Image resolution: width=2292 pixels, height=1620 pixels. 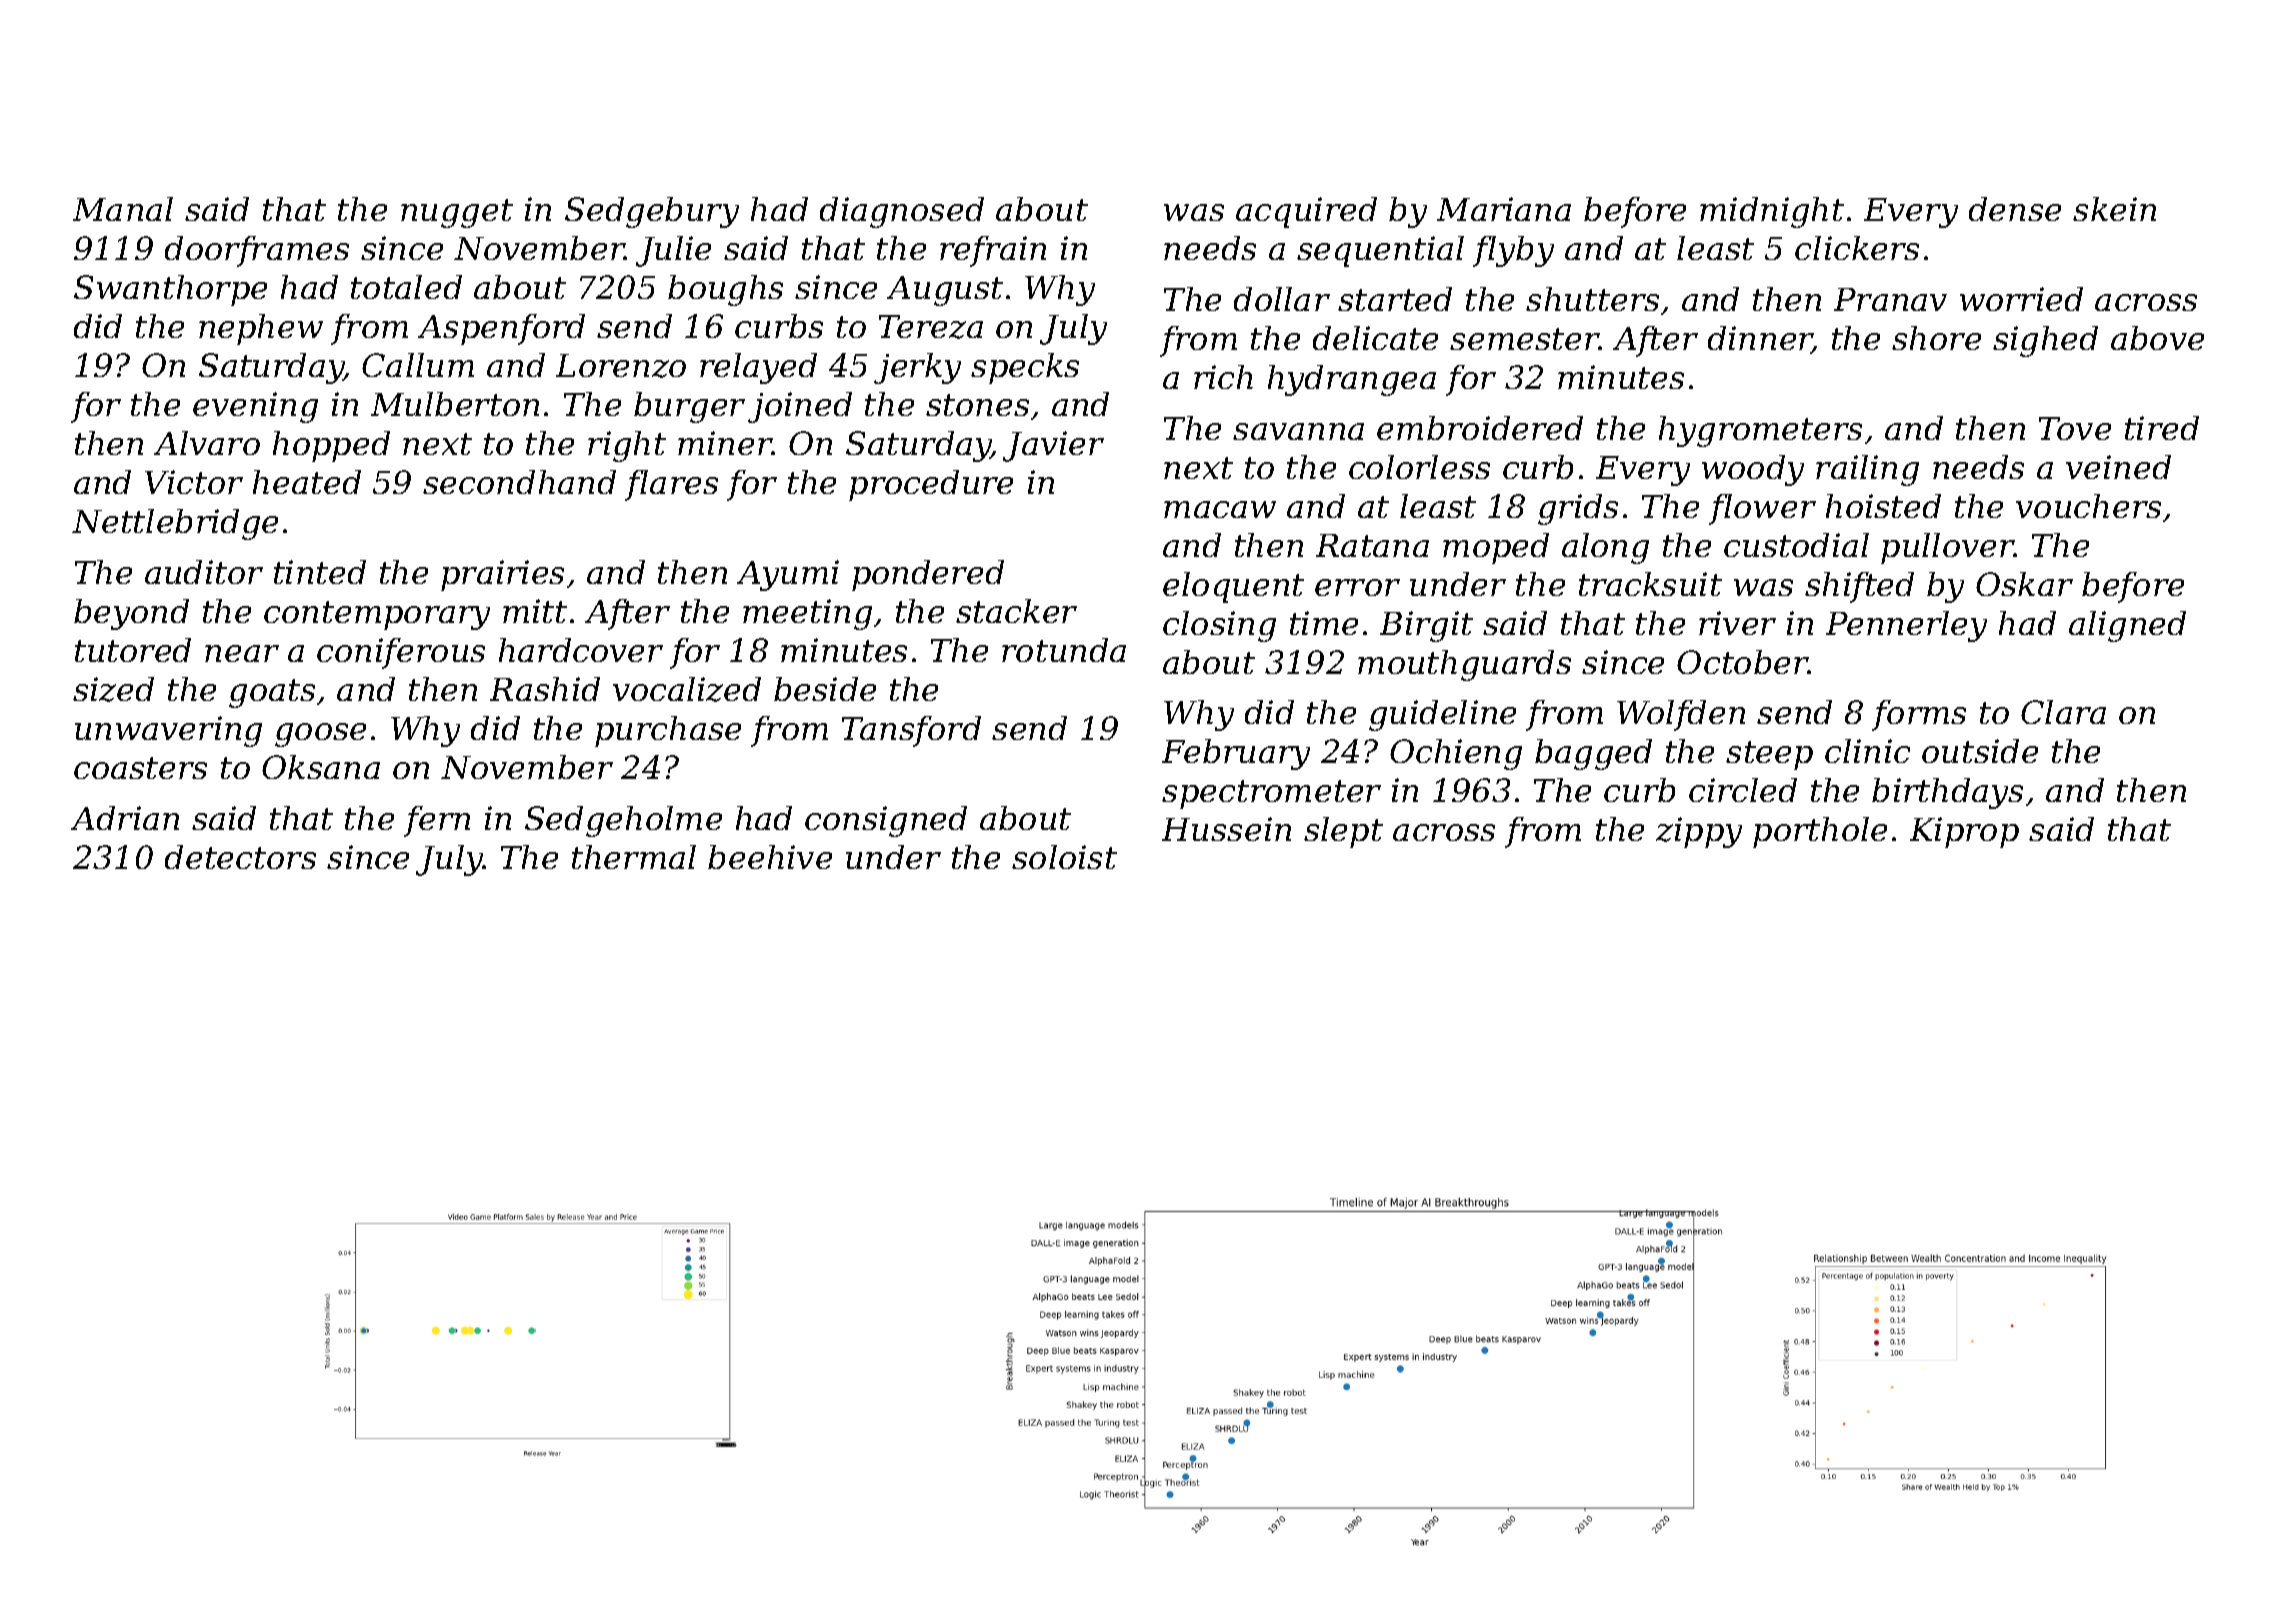 What do you see at coordinates (125, 818) in the screenshot?
I see `Adrian` at bounding box center [125, 818].
